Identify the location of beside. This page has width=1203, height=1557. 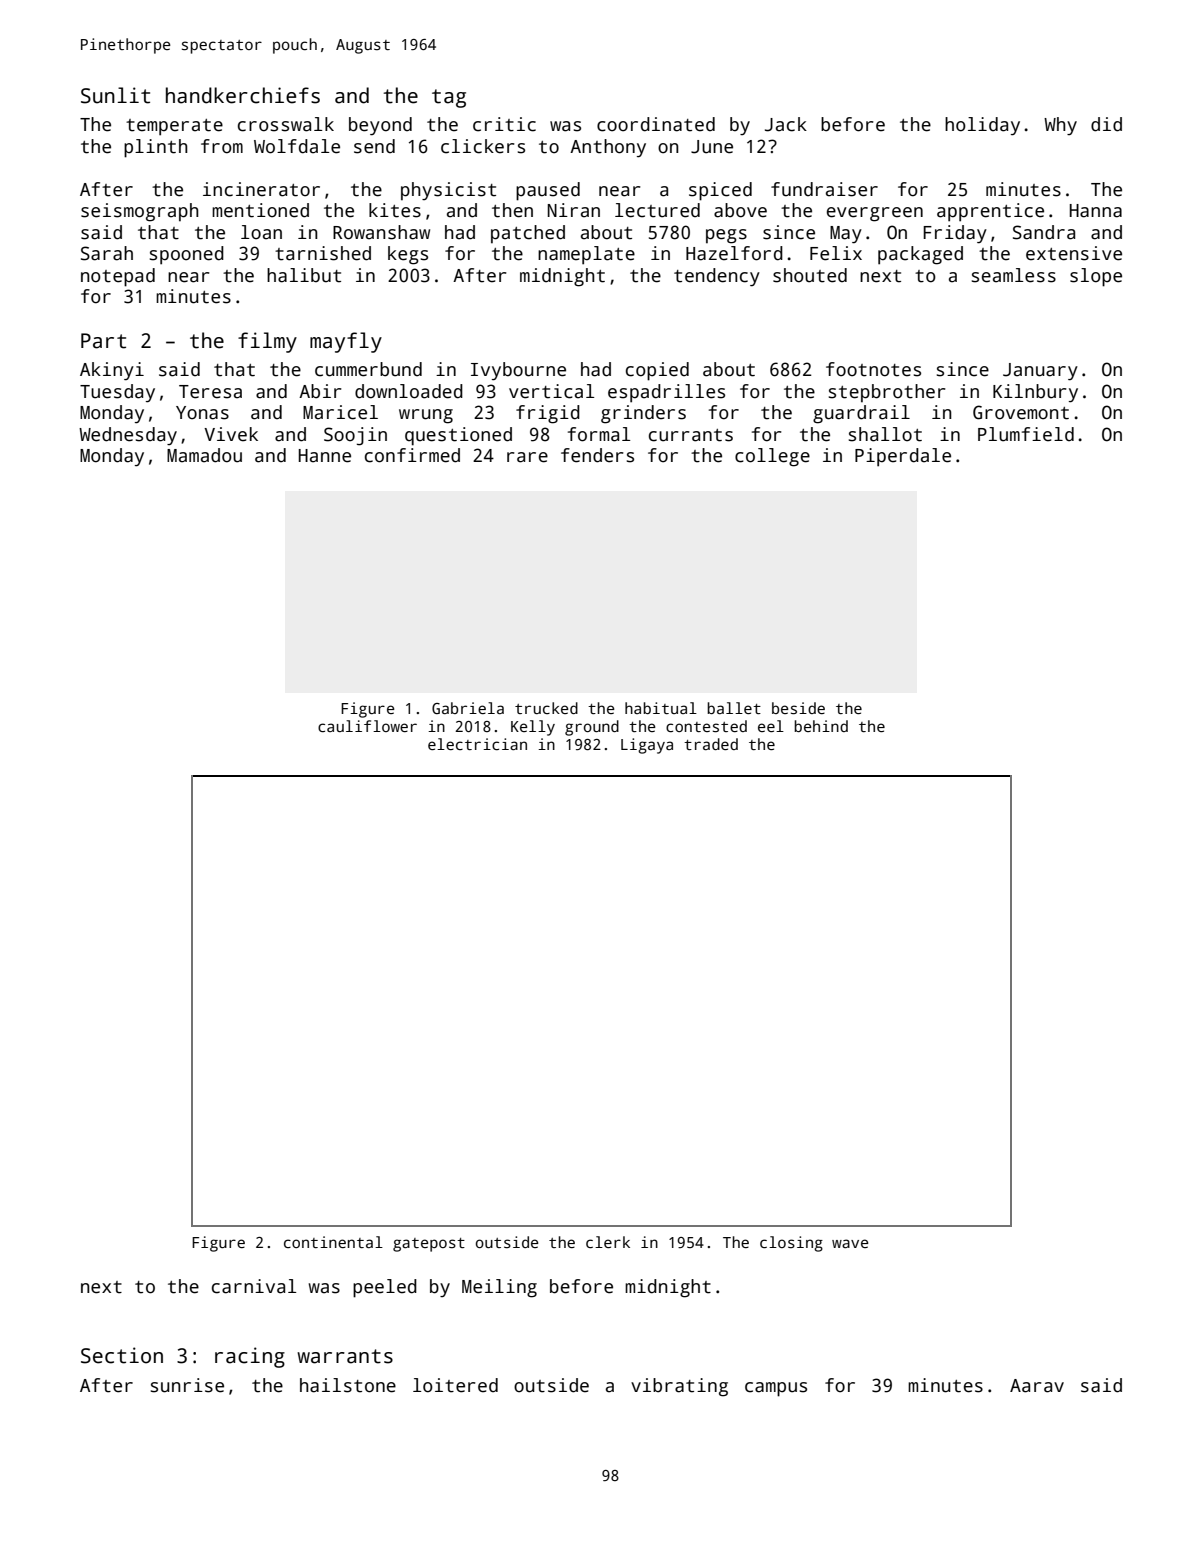
(798, 708).
